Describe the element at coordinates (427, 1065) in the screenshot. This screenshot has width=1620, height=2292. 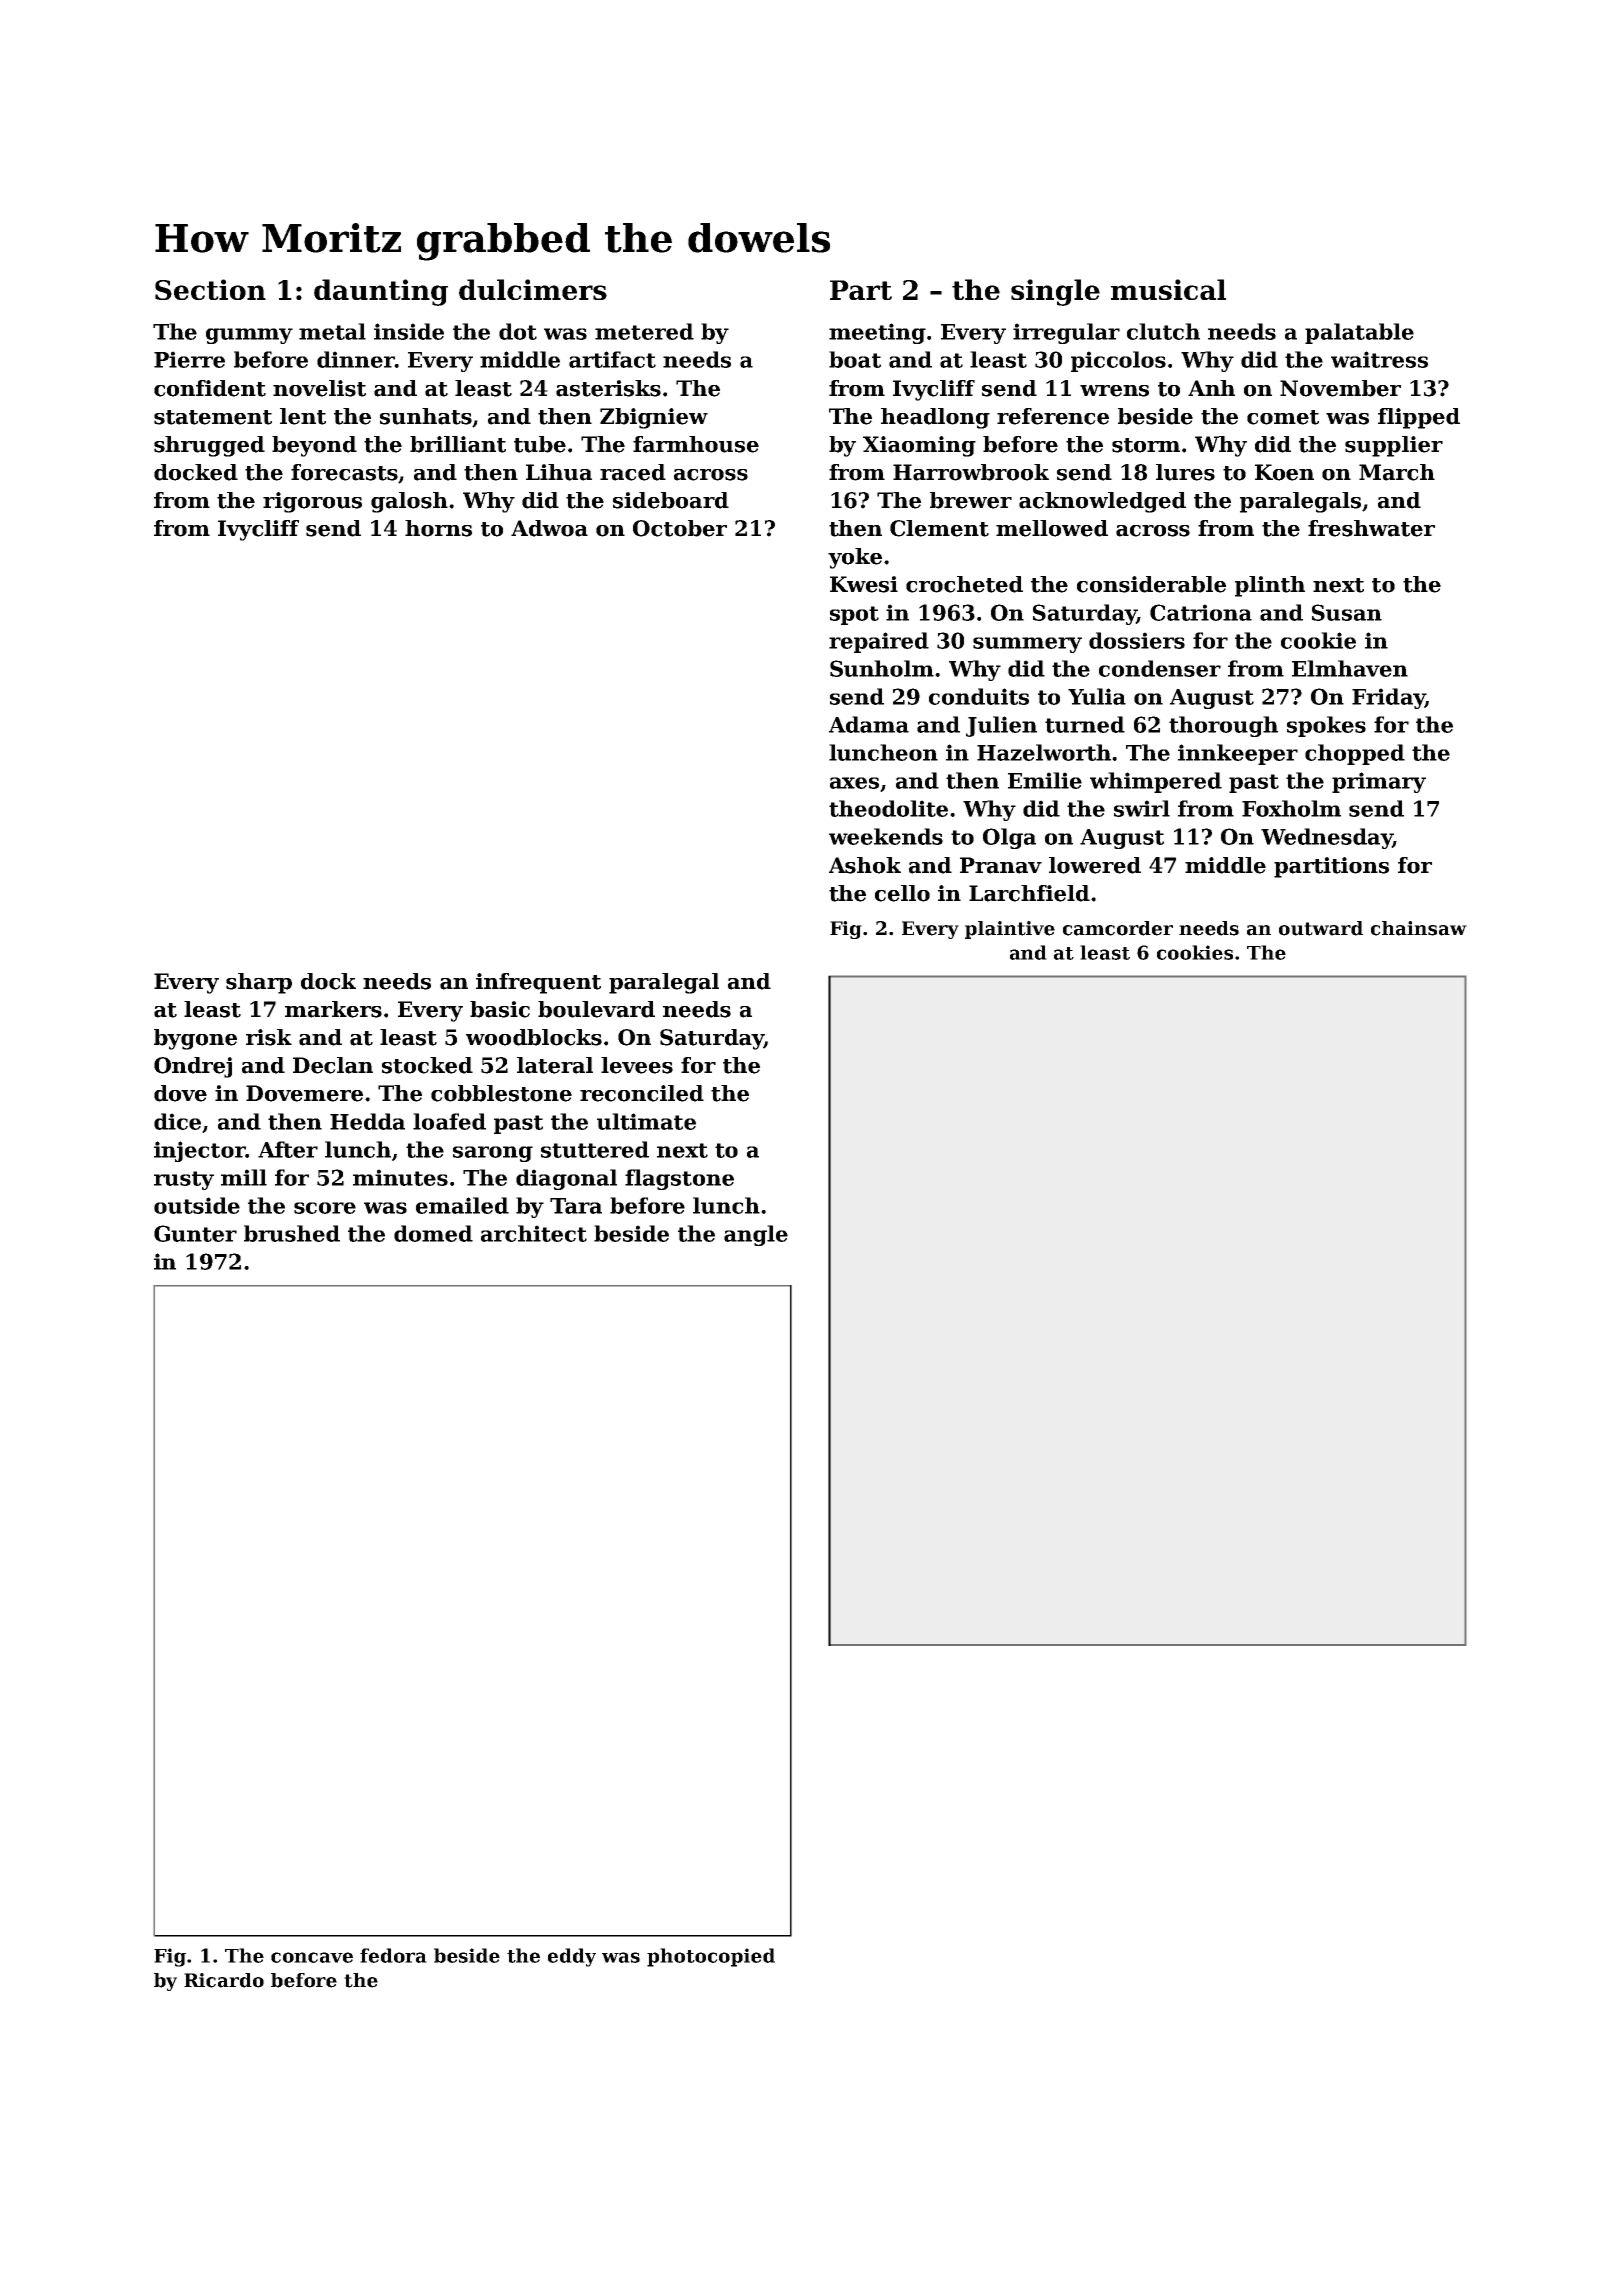
I see `stocked` at that location.
